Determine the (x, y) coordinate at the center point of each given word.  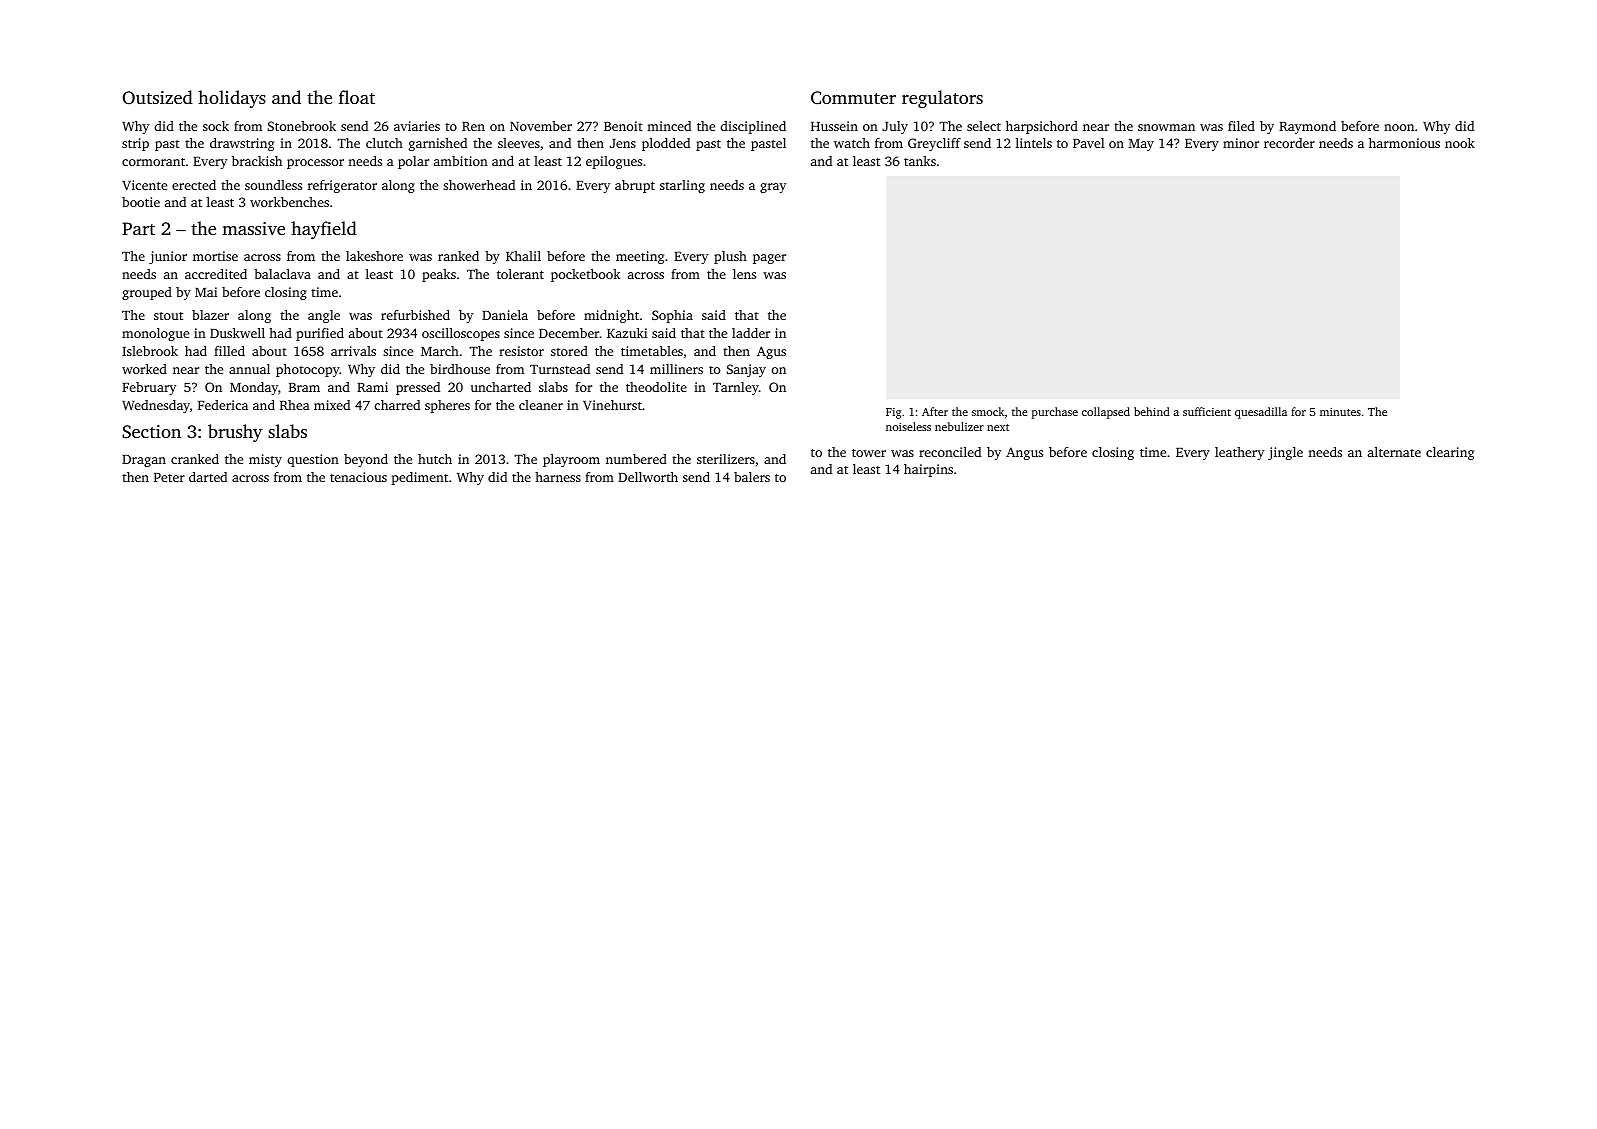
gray (773, 188)
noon (1399, 127)
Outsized (157, 97)
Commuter (853, 98)
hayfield (324, 230)
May (1141, 145)
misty (265, 460)
